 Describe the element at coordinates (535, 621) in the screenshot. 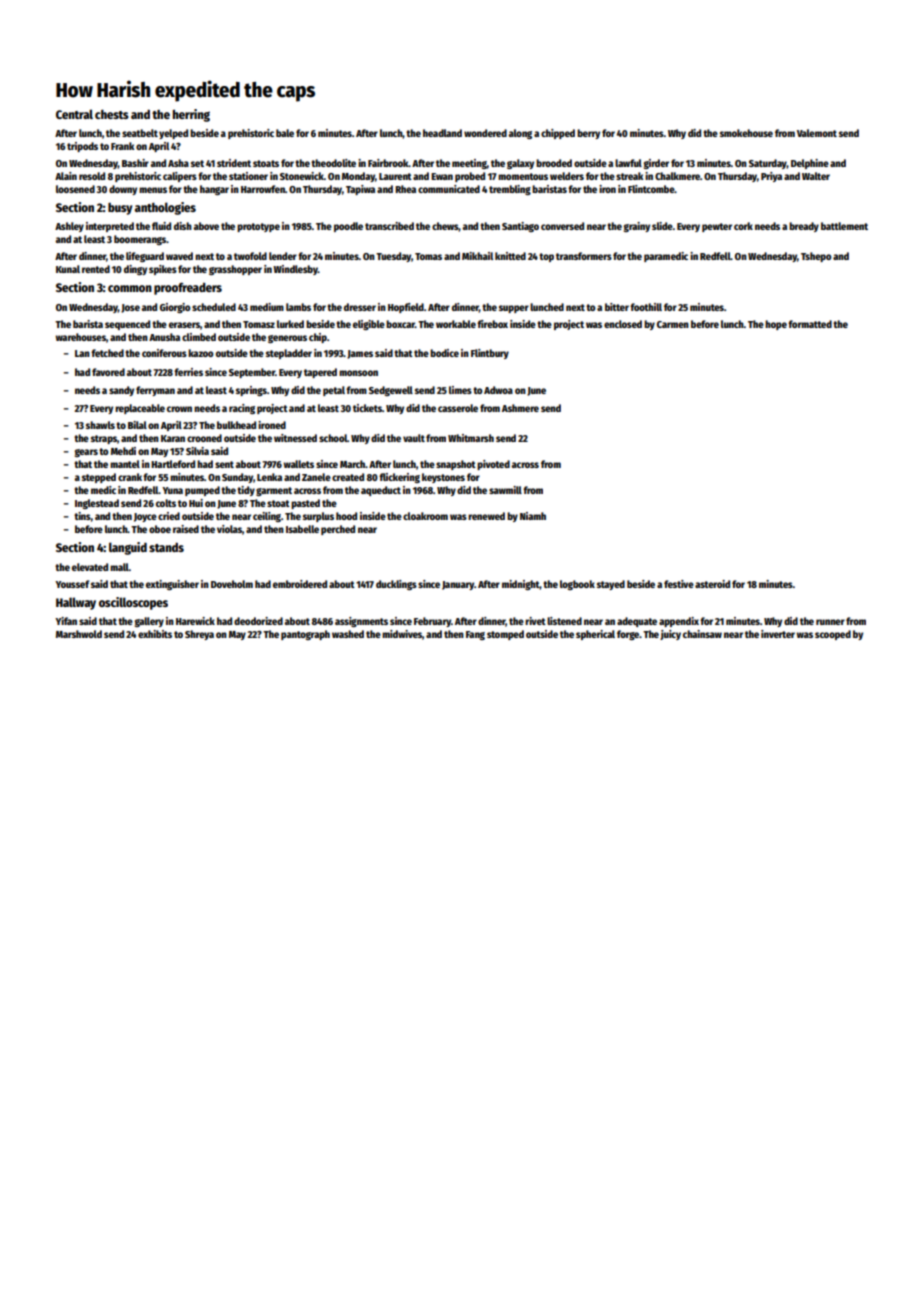

I see `rivet` at that location.
